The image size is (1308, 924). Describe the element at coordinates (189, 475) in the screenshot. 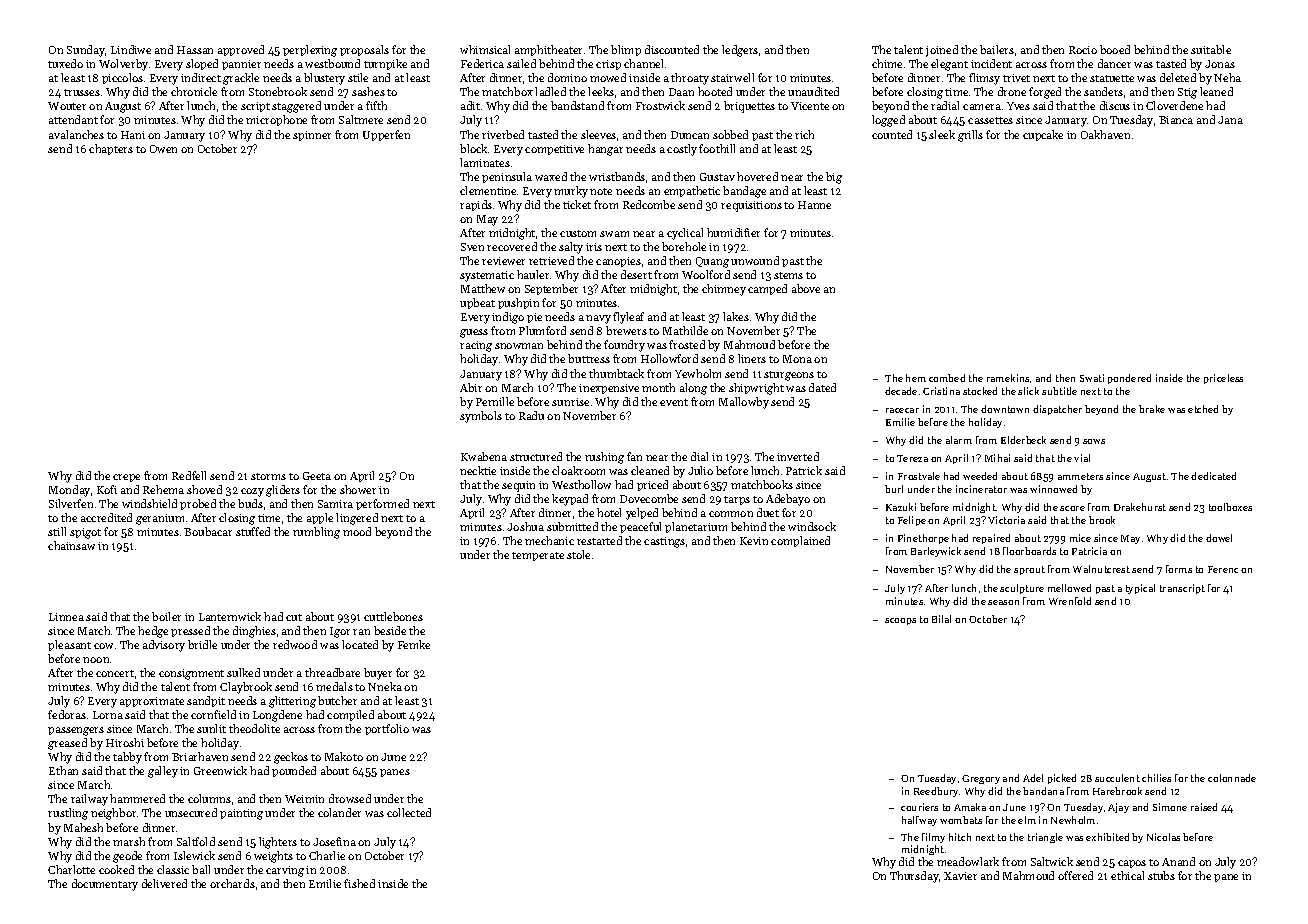

I see `Redfell` at that location.
